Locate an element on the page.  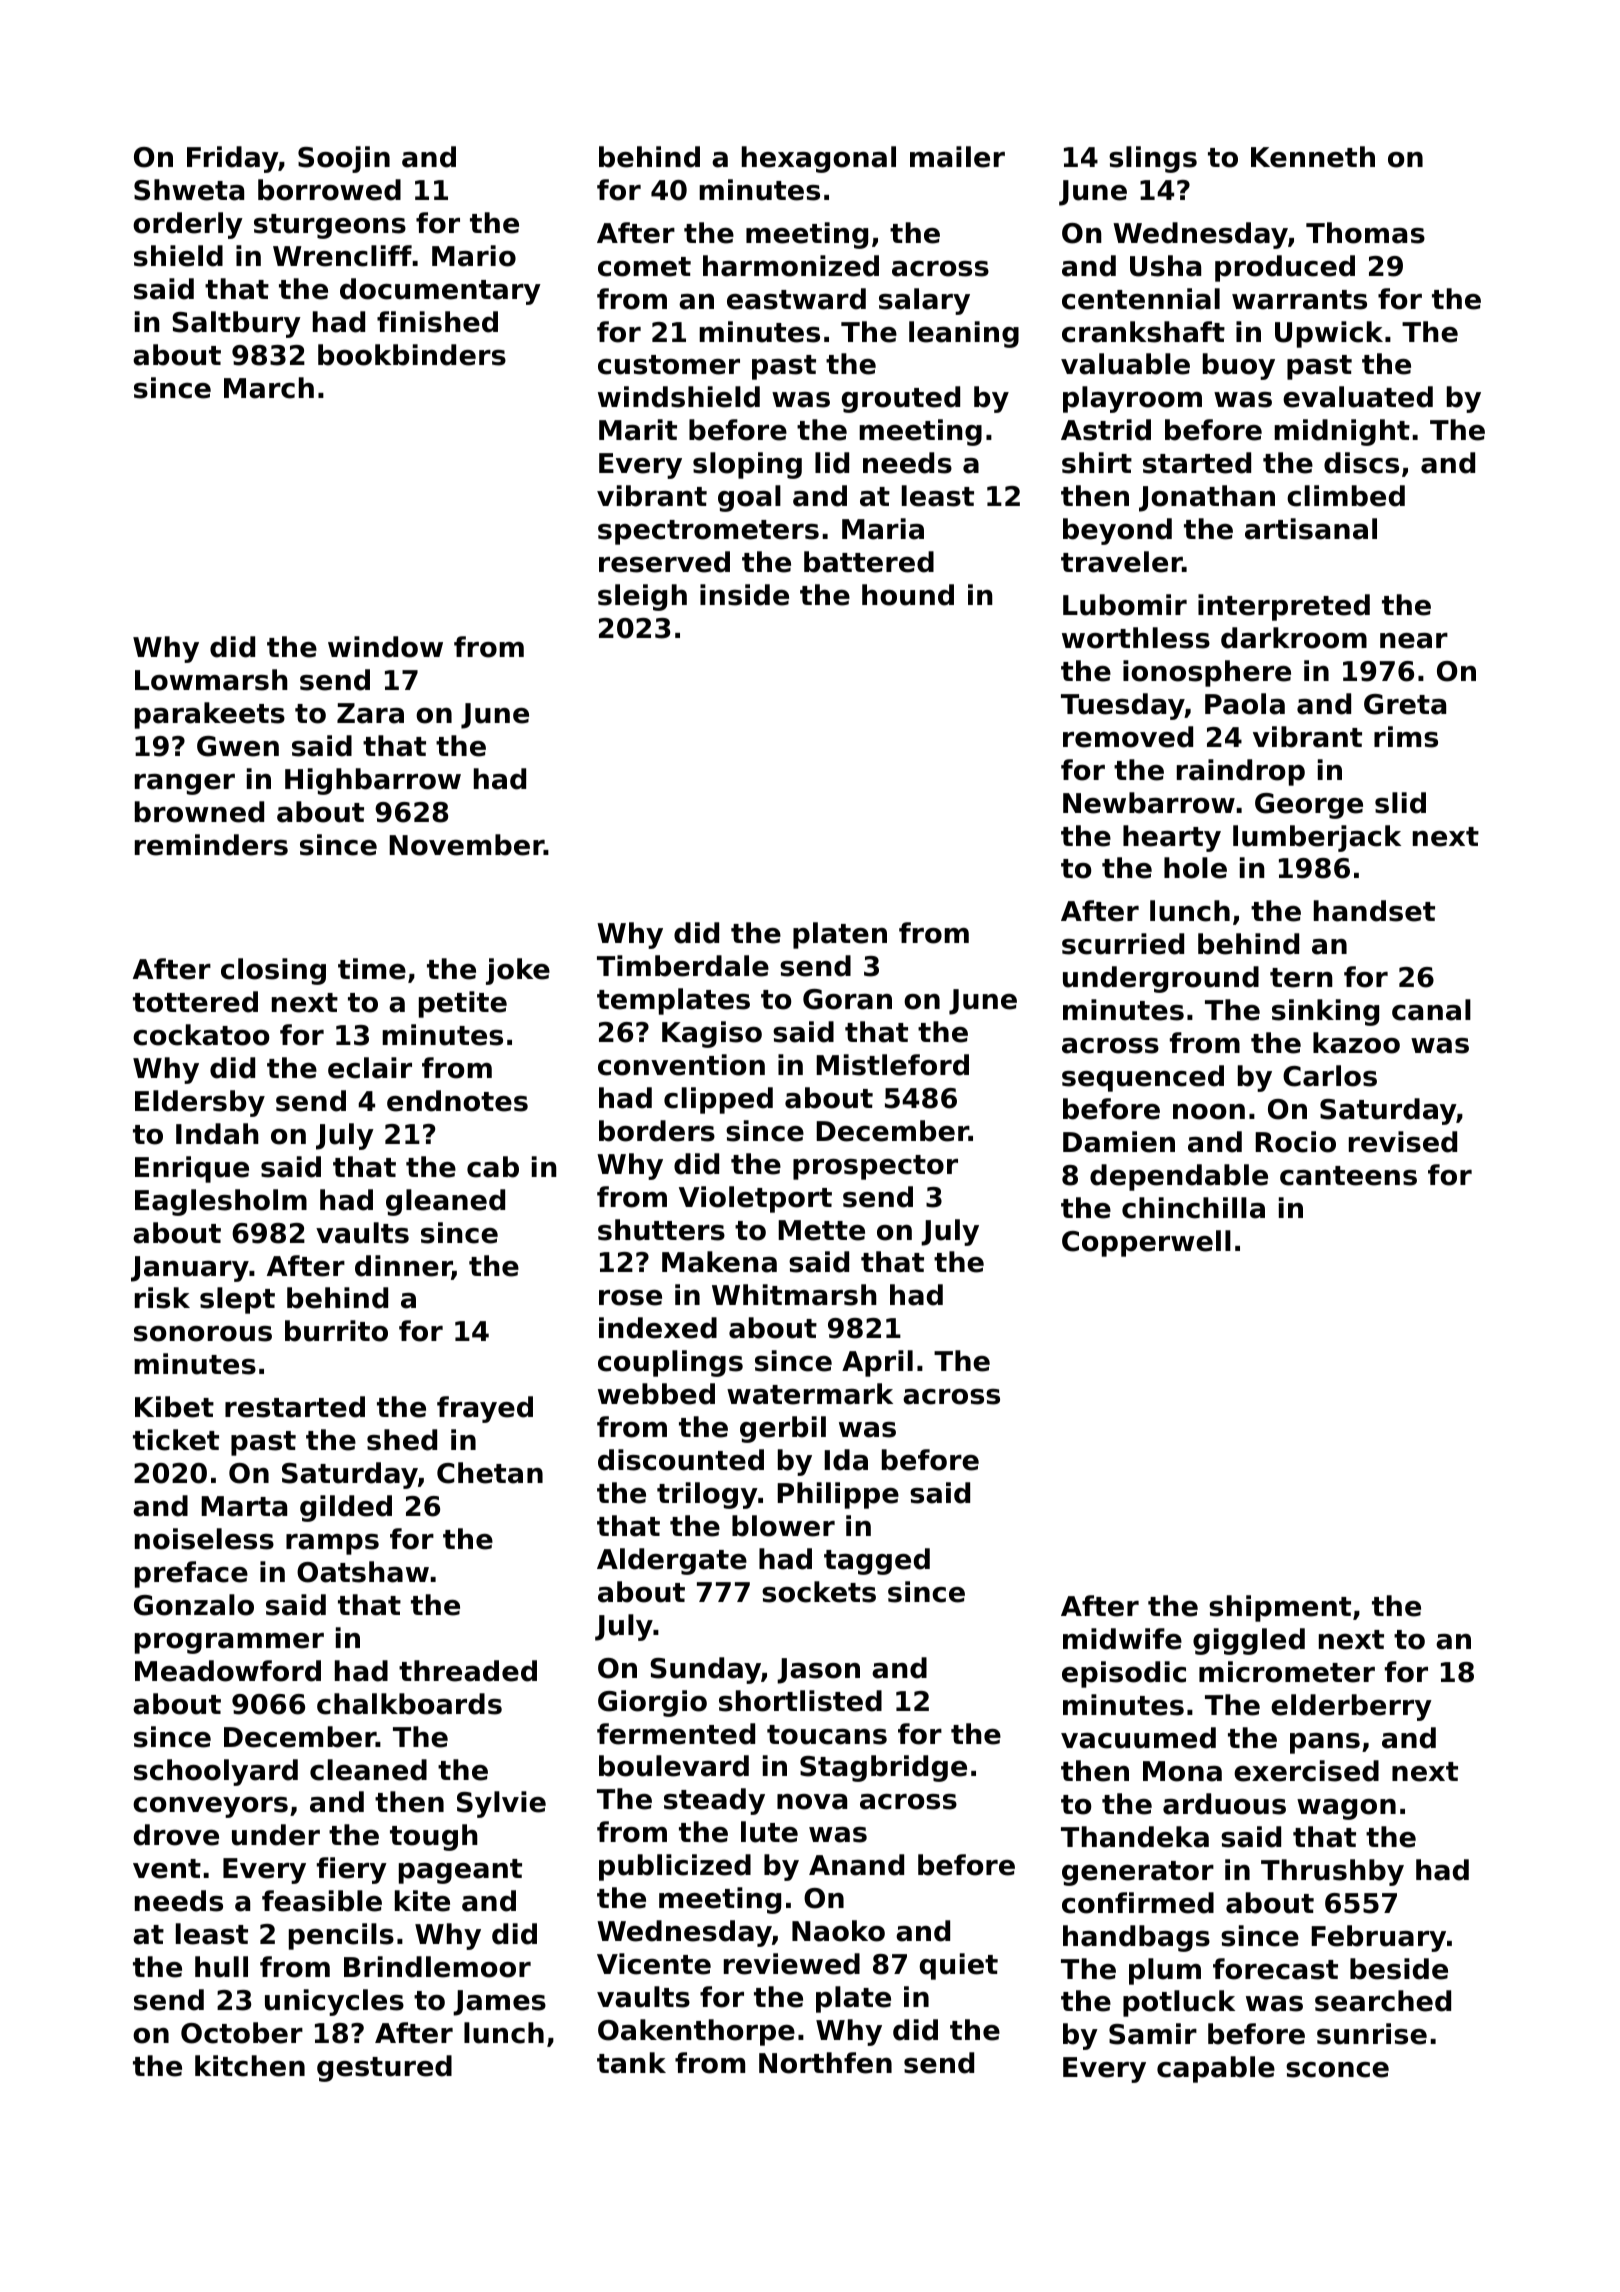
Violetport is located at coordinates (755, 1199).
